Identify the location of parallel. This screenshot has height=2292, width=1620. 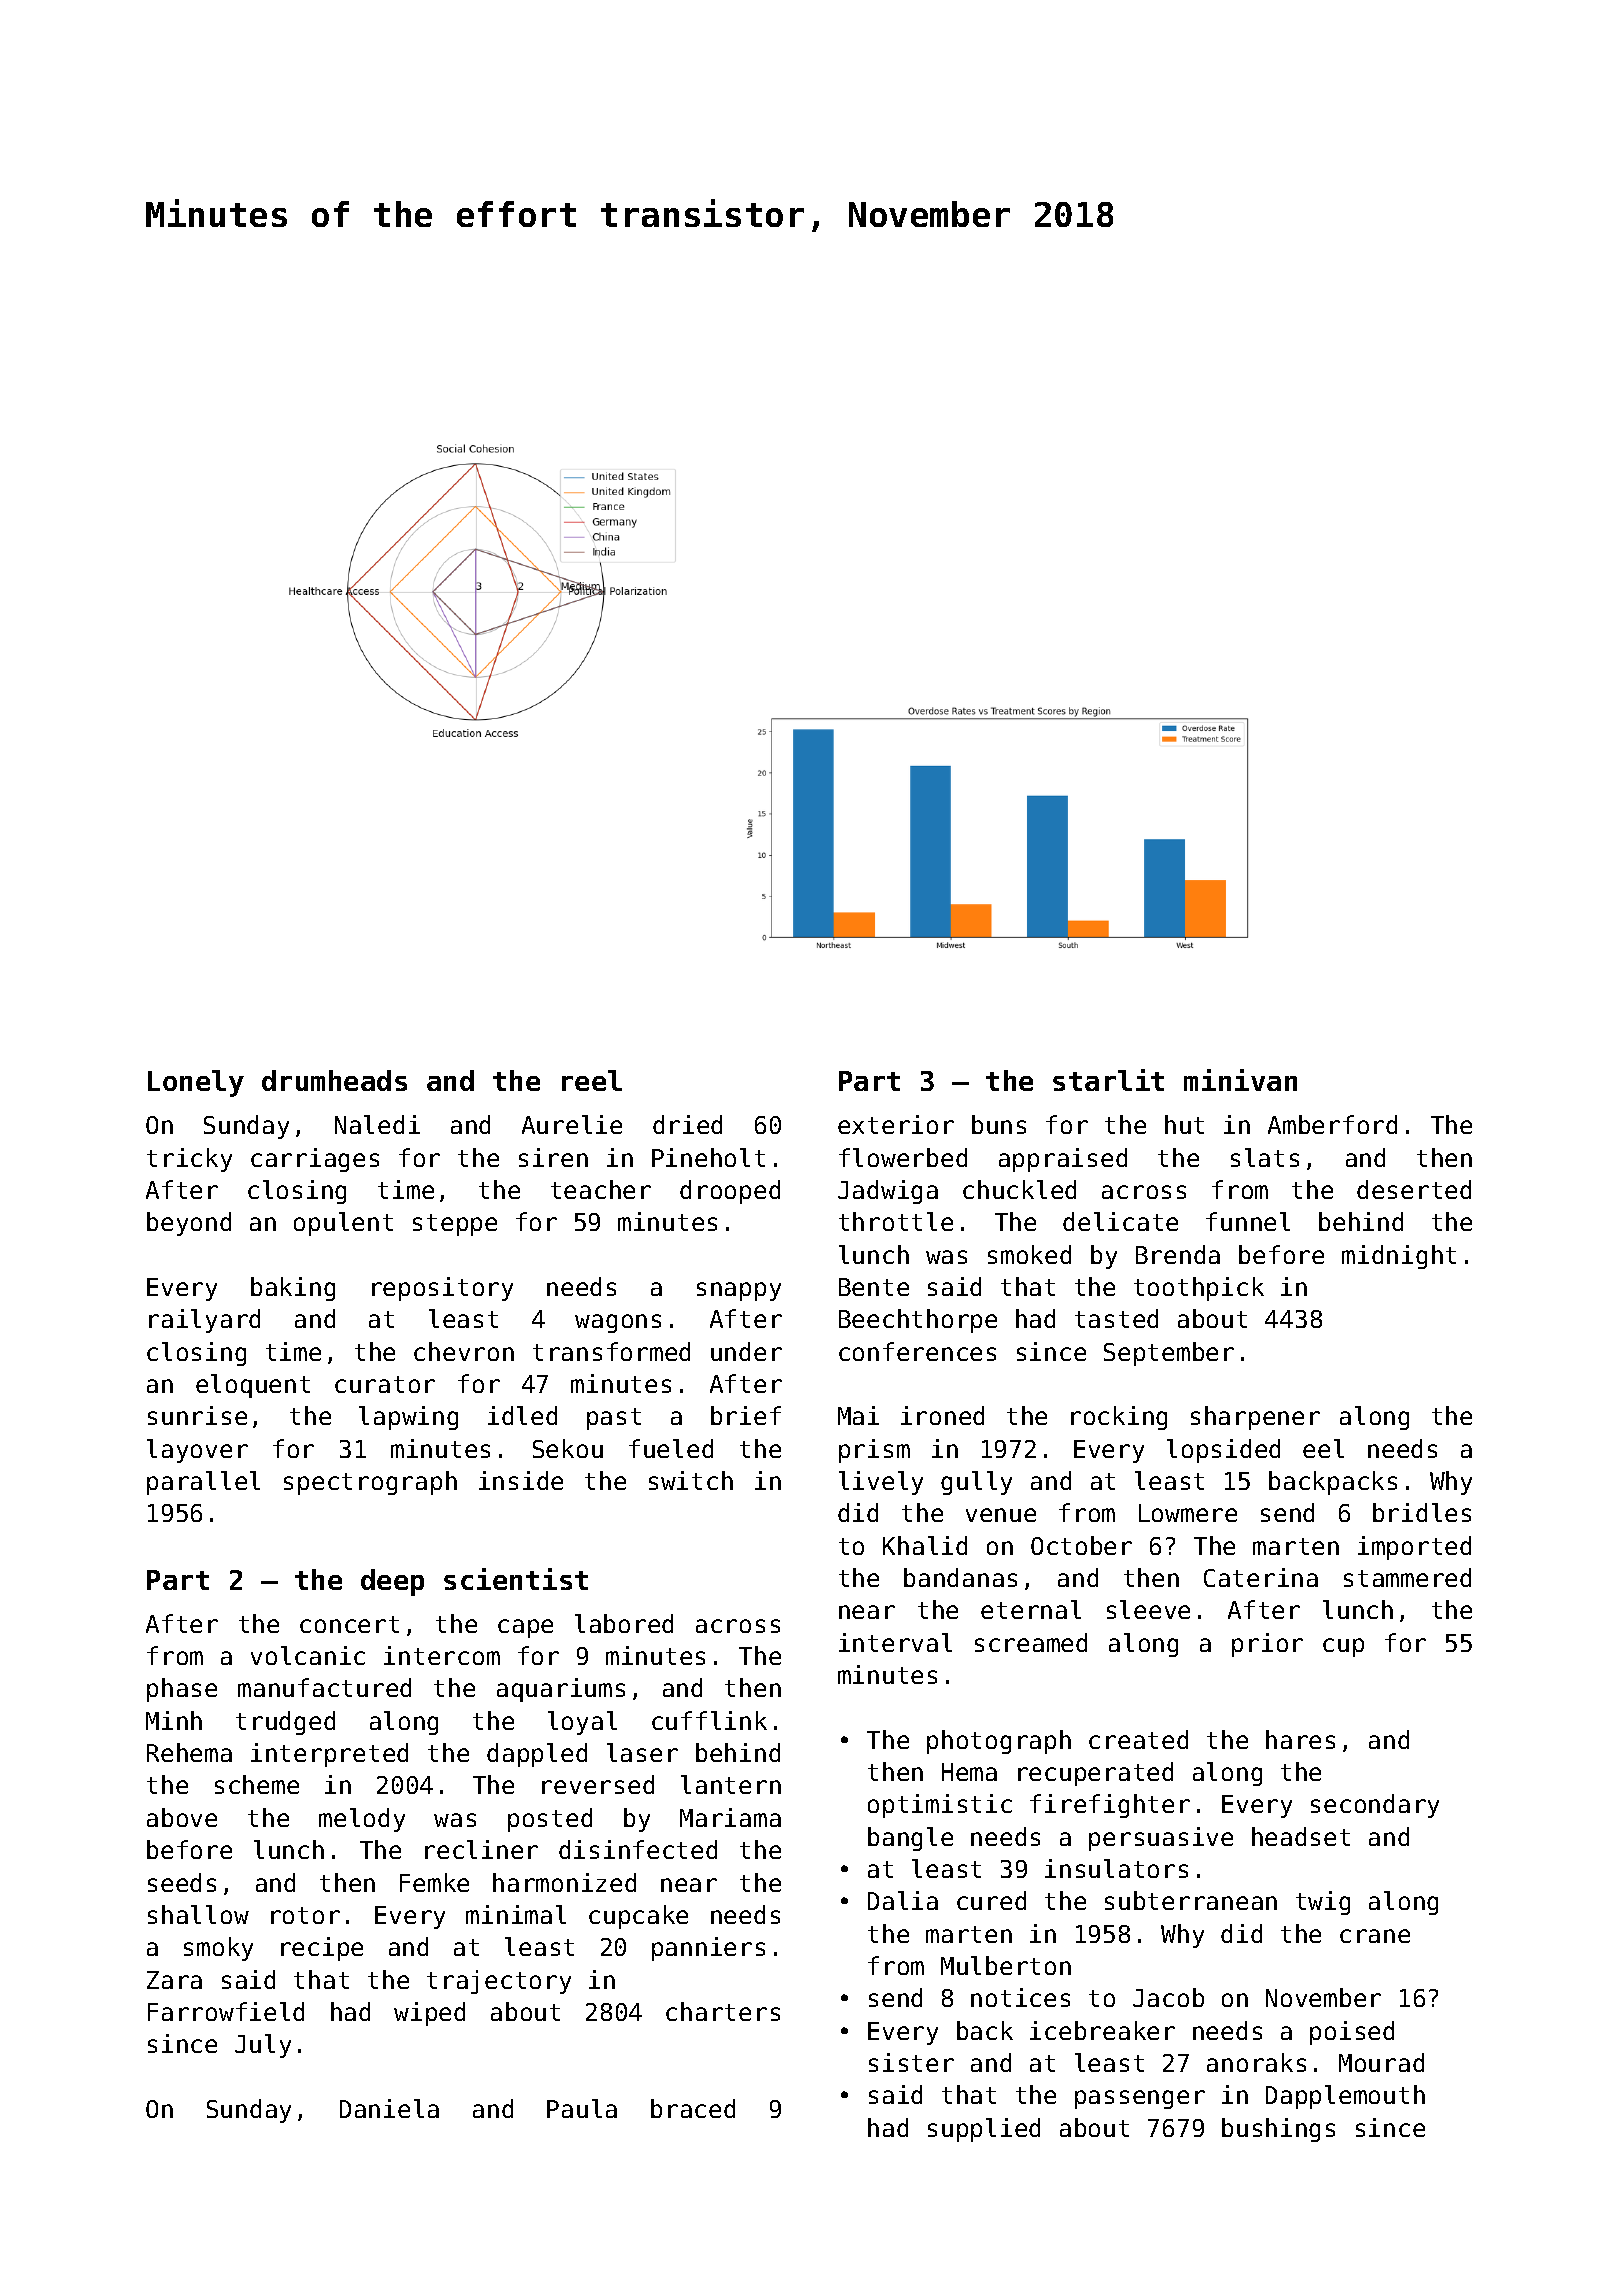
(203, 1483).
